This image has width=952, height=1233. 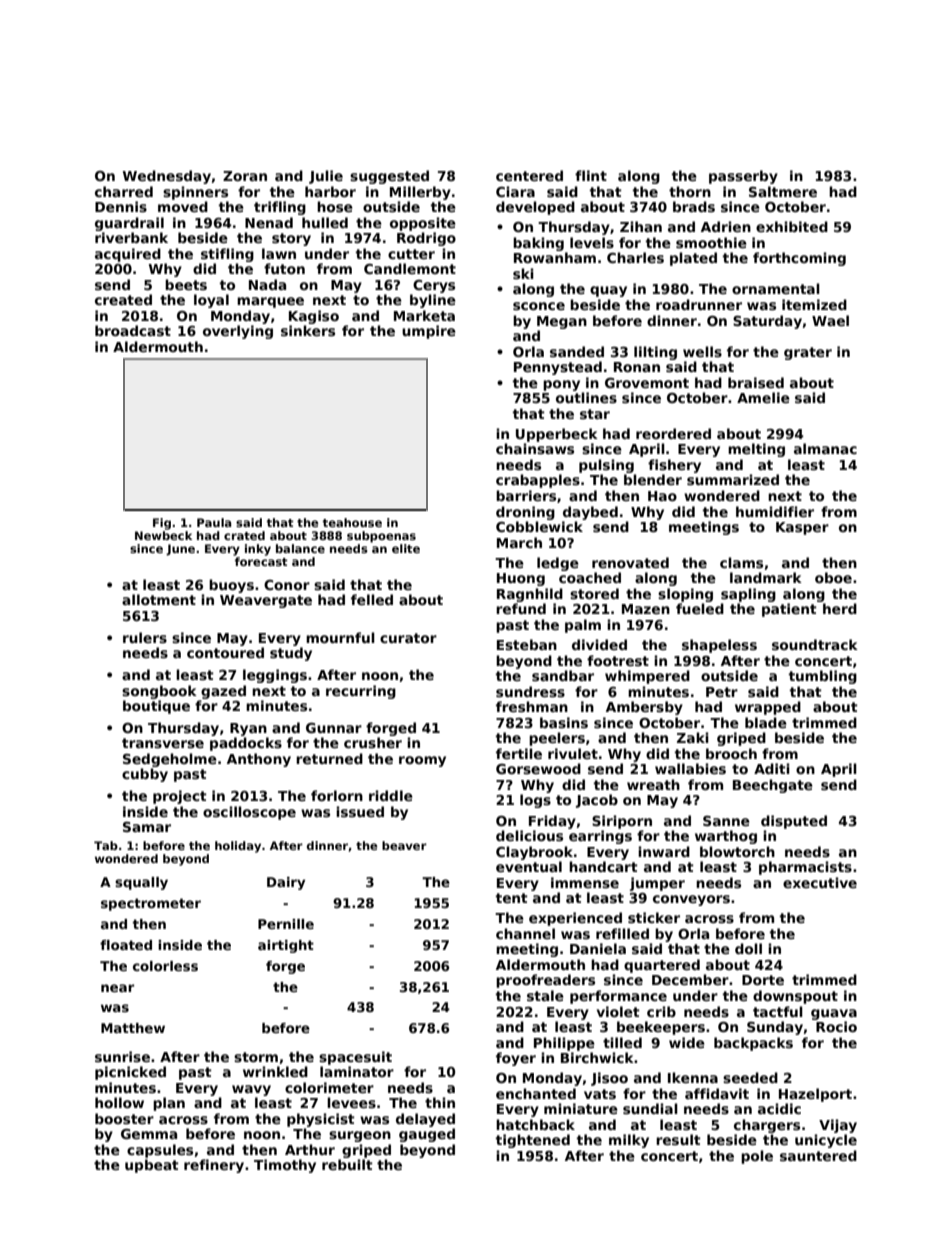 What do you see at coordinates (408, 638) in the image?
I see `curator` at bounding box center [408, 638].
